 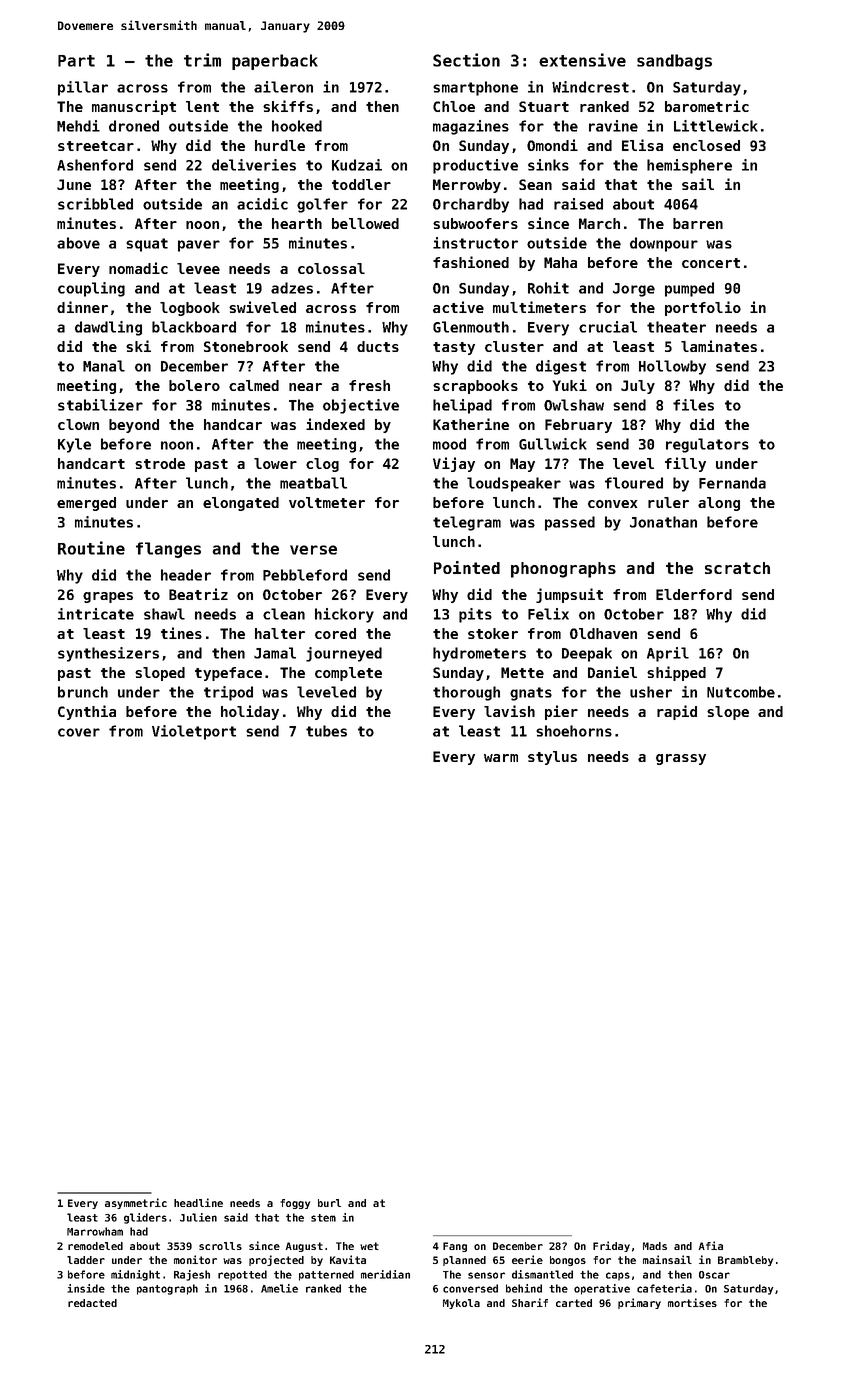 What do you see at coordinates (692, 1302) in the image?
I see `mortises` at bounding box center [692, 1302].
